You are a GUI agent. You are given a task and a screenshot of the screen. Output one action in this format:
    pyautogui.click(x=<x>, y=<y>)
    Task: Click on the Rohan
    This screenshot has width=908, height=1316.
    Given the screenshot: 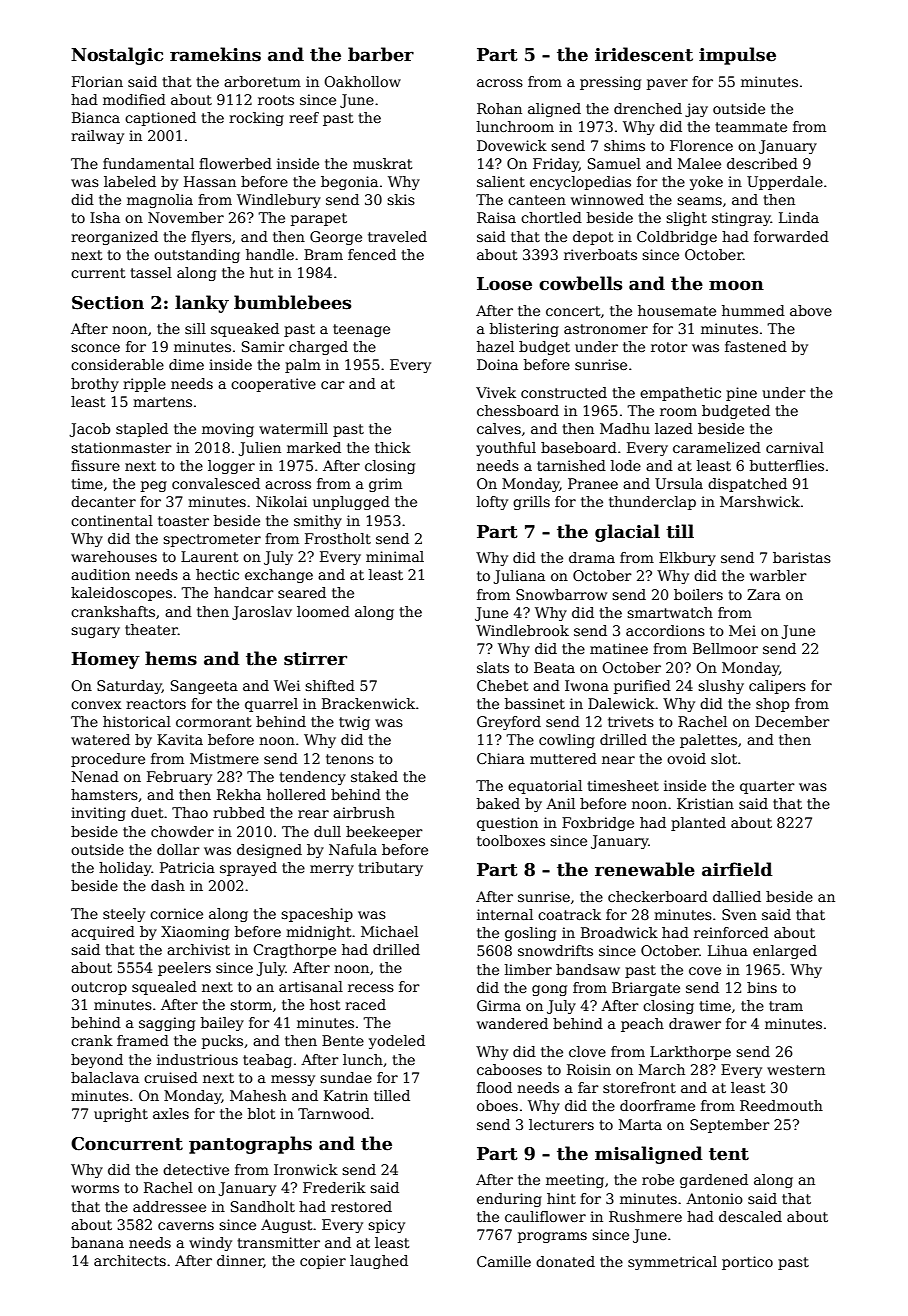 What is the action you would take?
    pyautogui.click(x=499, y=108)
